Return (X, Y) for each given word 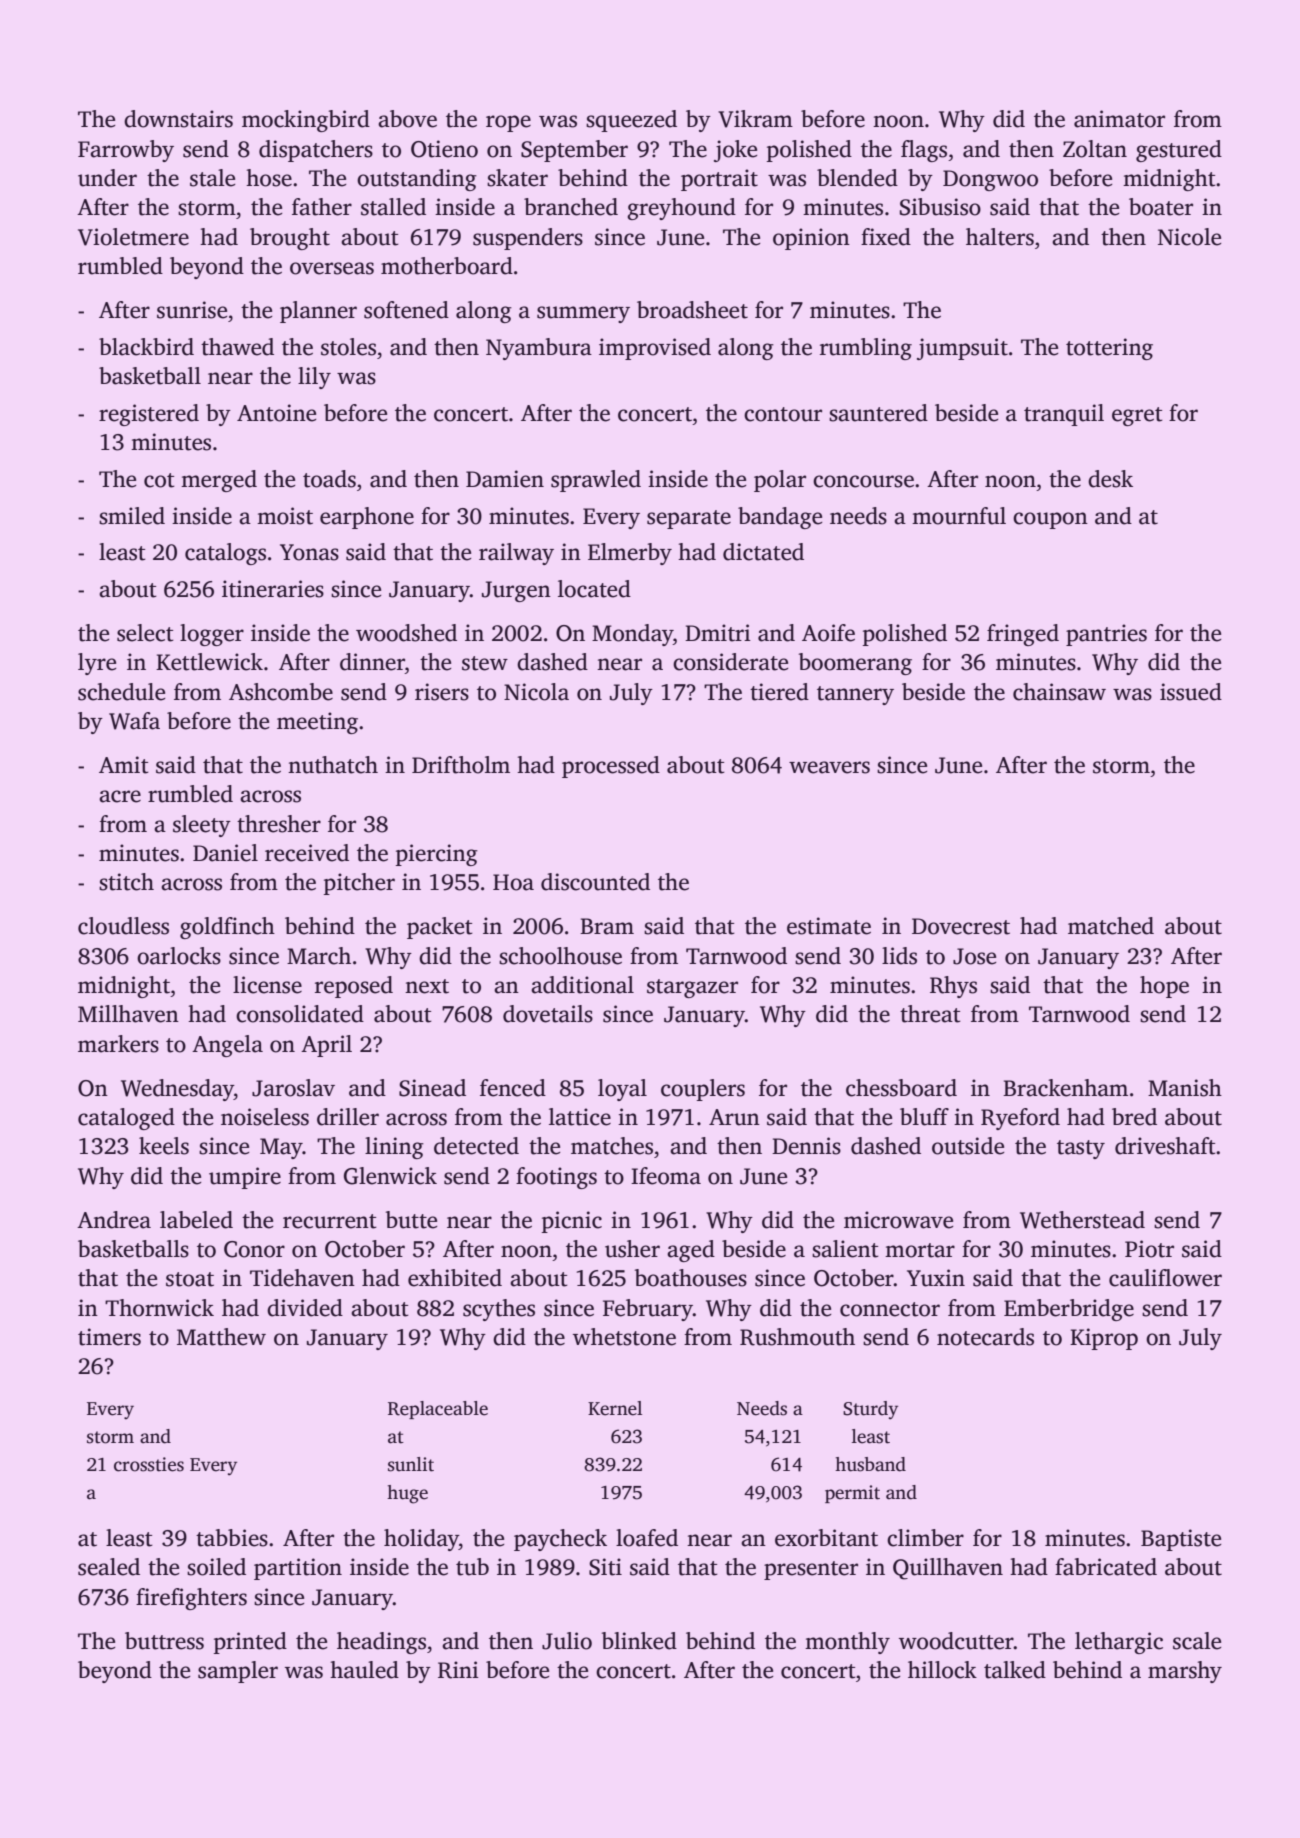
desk (1110, 479)
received (307, 853)
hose (269, 178)
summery (583, 314)
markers (118, 1044)
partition (298, 1569)
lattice (580, 1117)
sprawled (596, 481)
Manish (1185, 1088)
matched (1111, 926)
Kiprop (1104, 1339)
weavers (829, 767)
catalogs (225, 554)
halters (1000, 237)
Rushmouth (797, 1337)
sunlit (411, 1464)
